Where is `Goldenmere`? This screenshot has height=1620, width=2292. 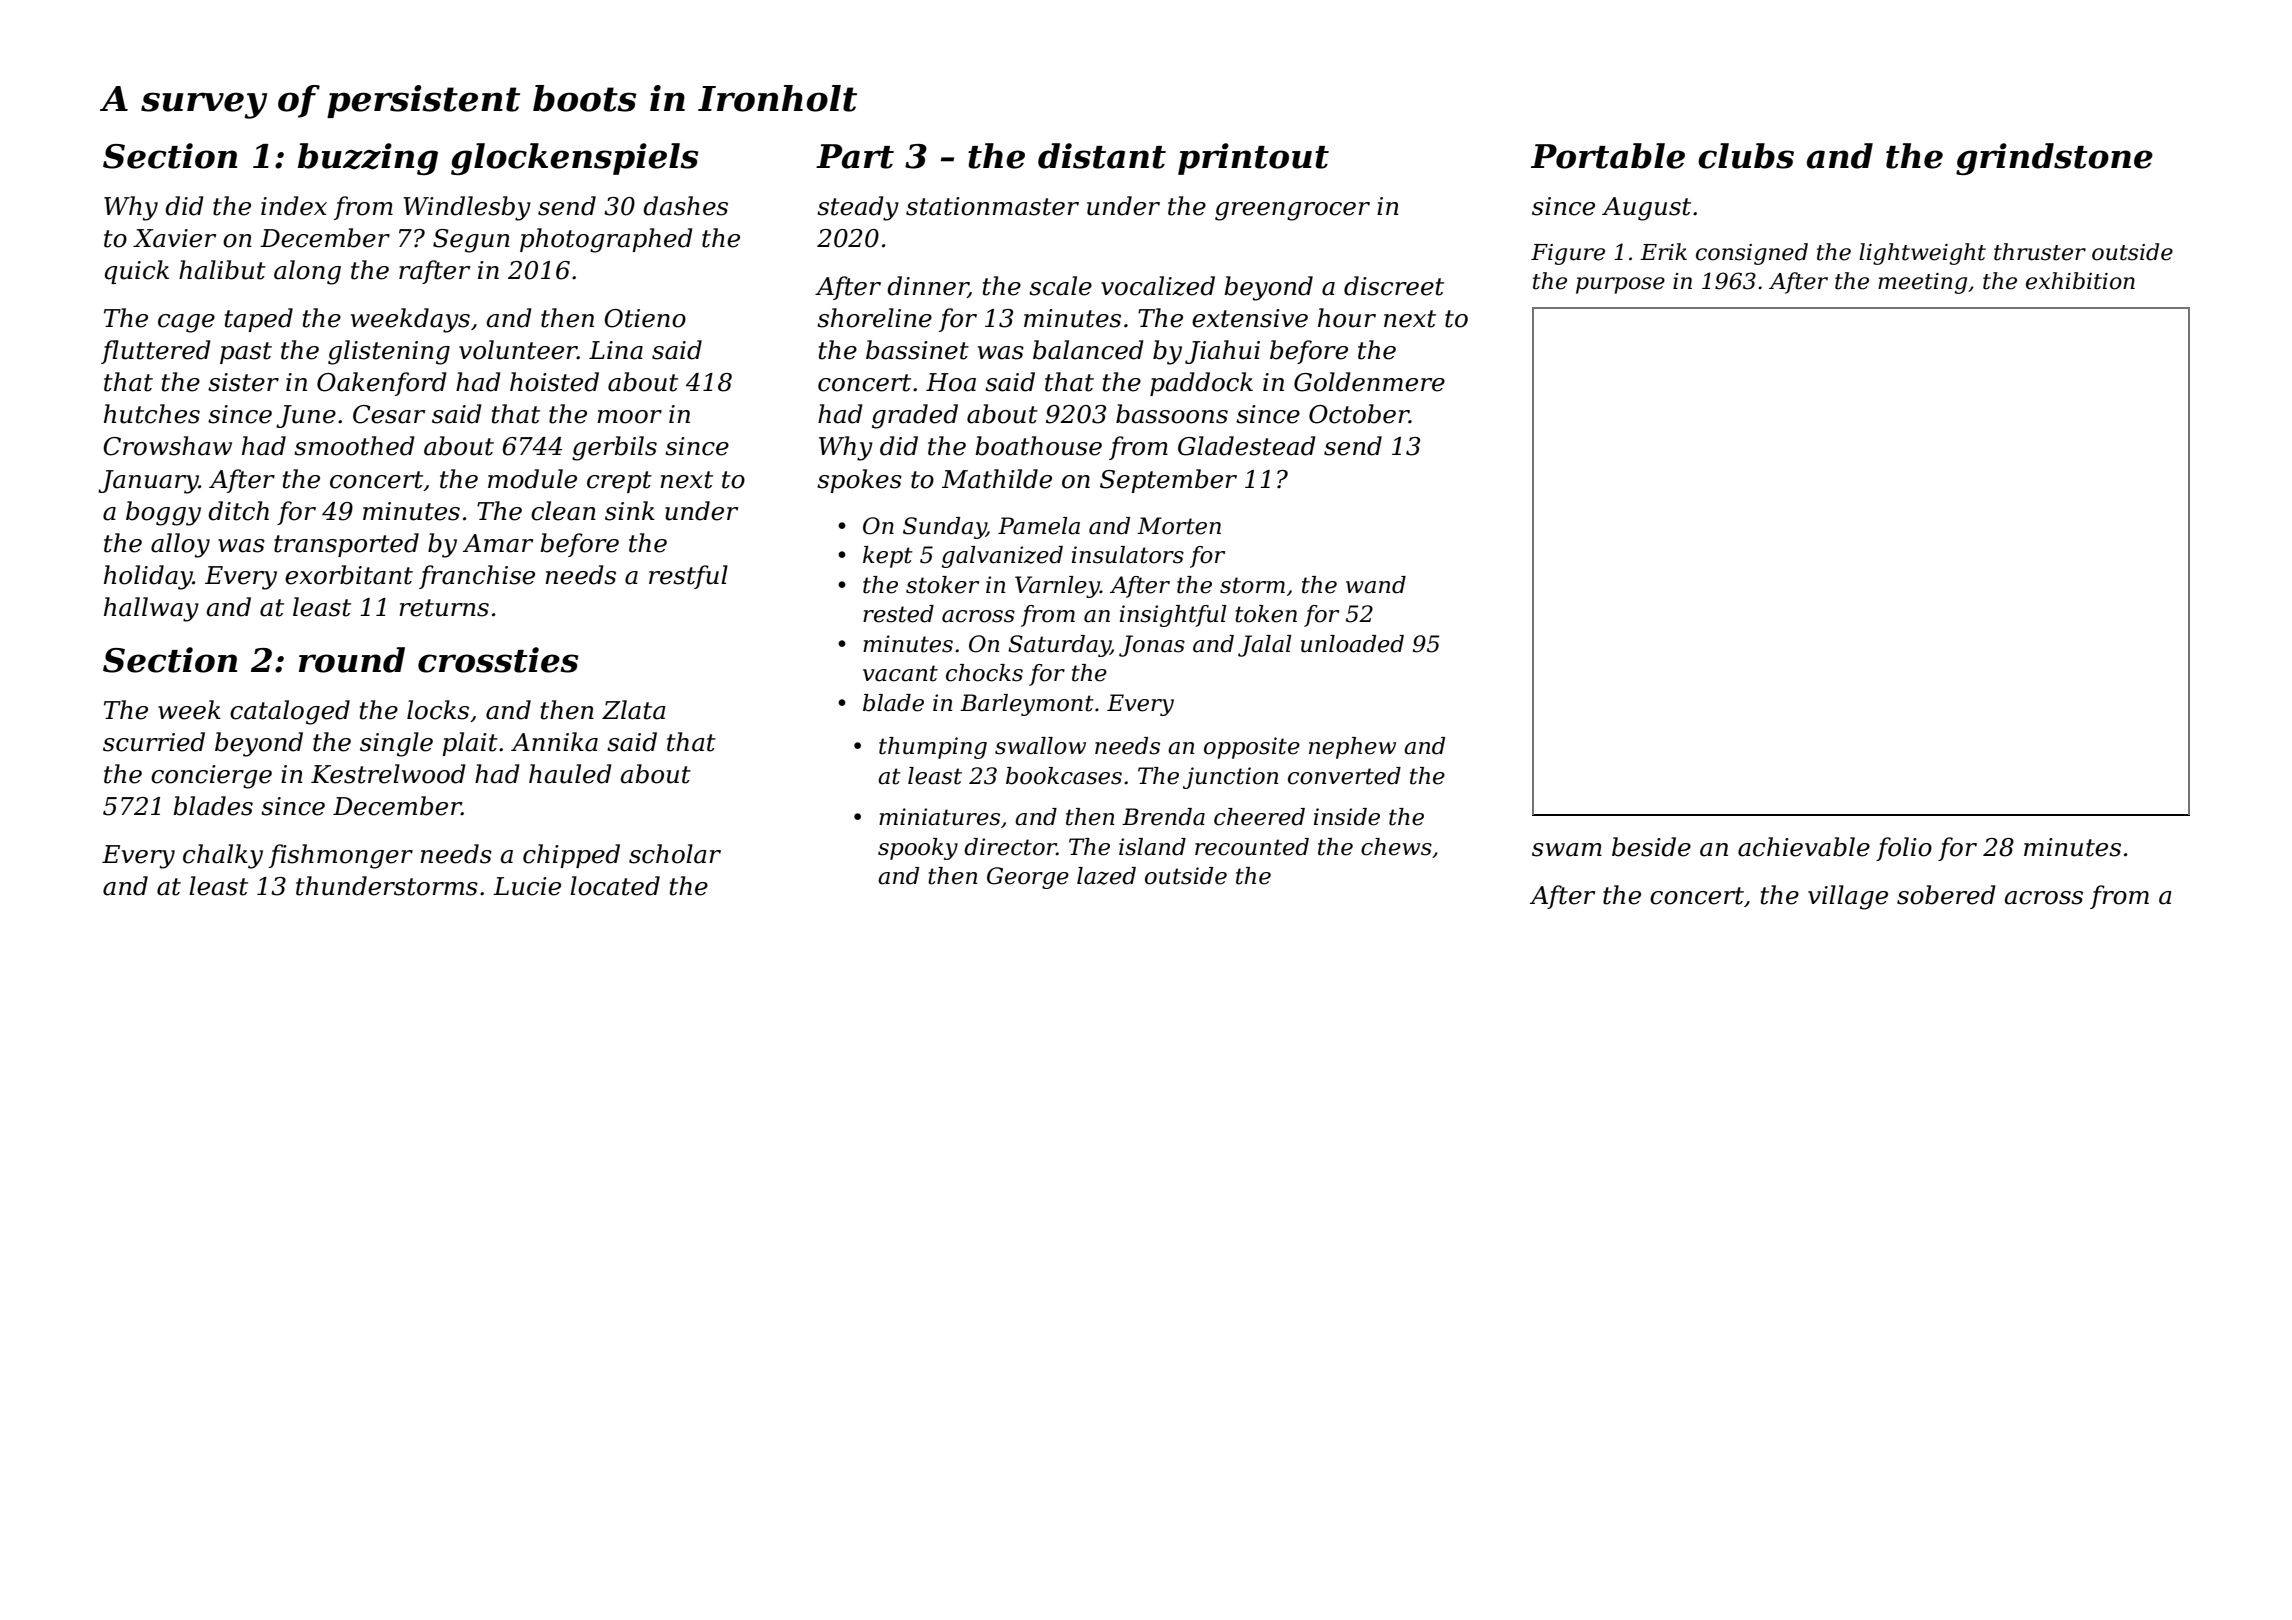
Goldenmere is located at coordinates (1369, 382).
